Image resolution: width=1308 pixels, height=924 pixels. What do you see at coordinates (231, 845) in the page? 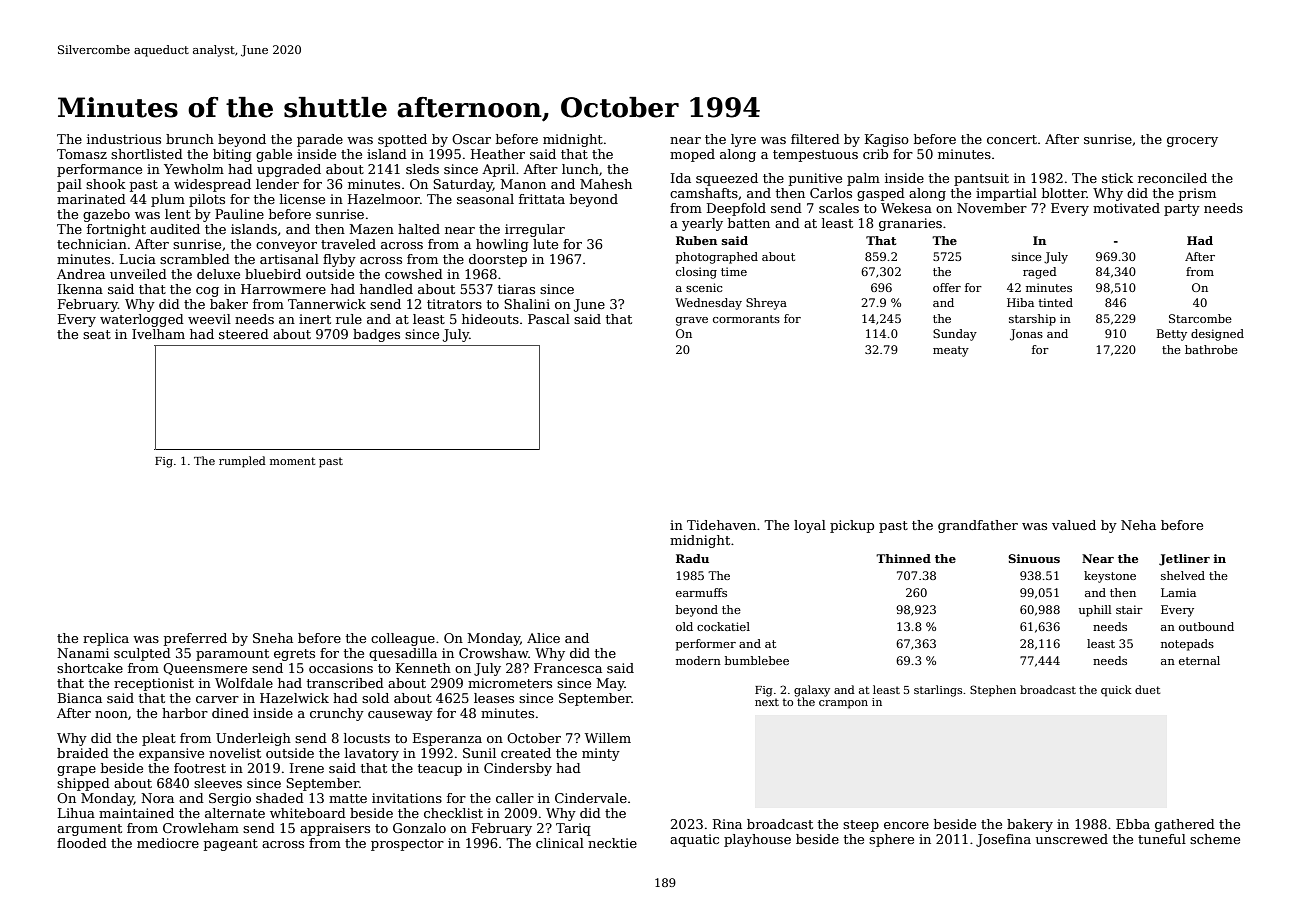
I see `pageant` at bounding box center [231, 845].
